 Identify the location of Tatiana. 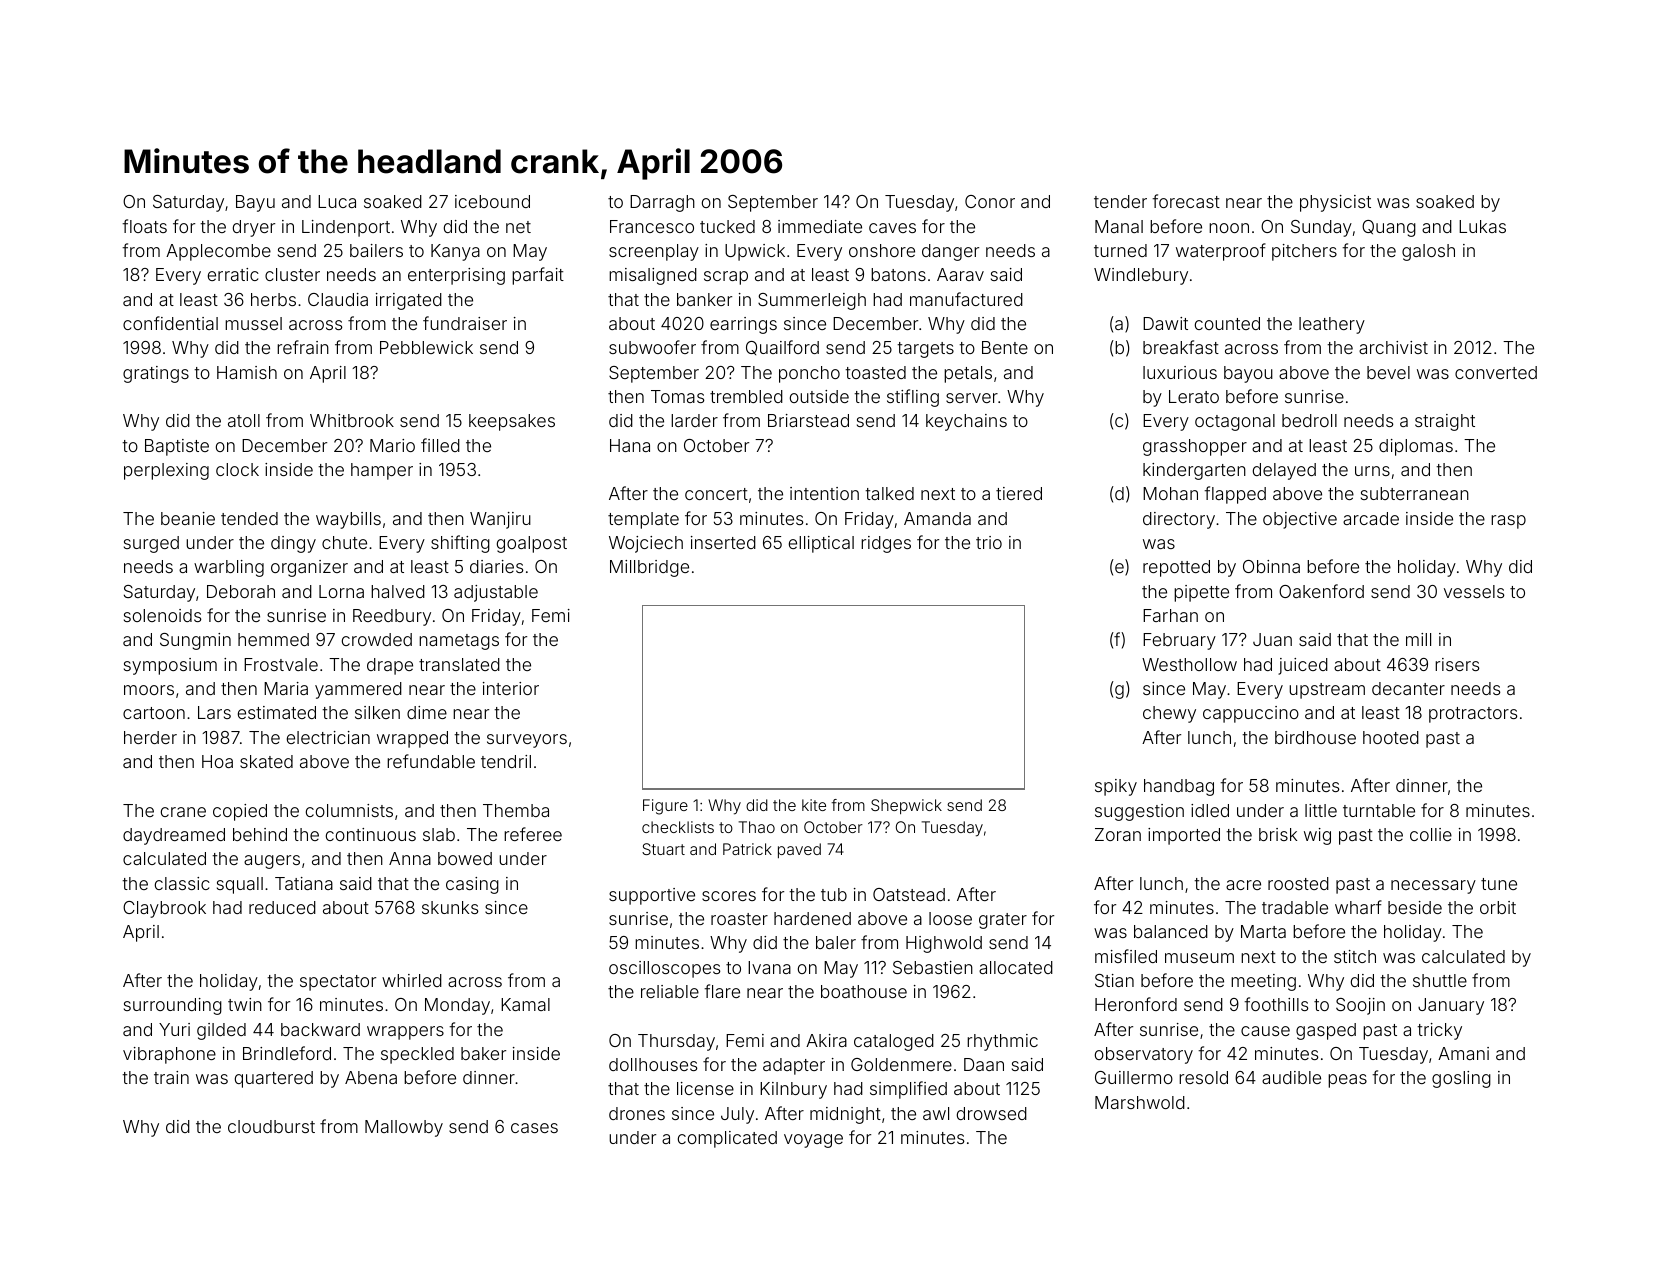
(304, 883).
